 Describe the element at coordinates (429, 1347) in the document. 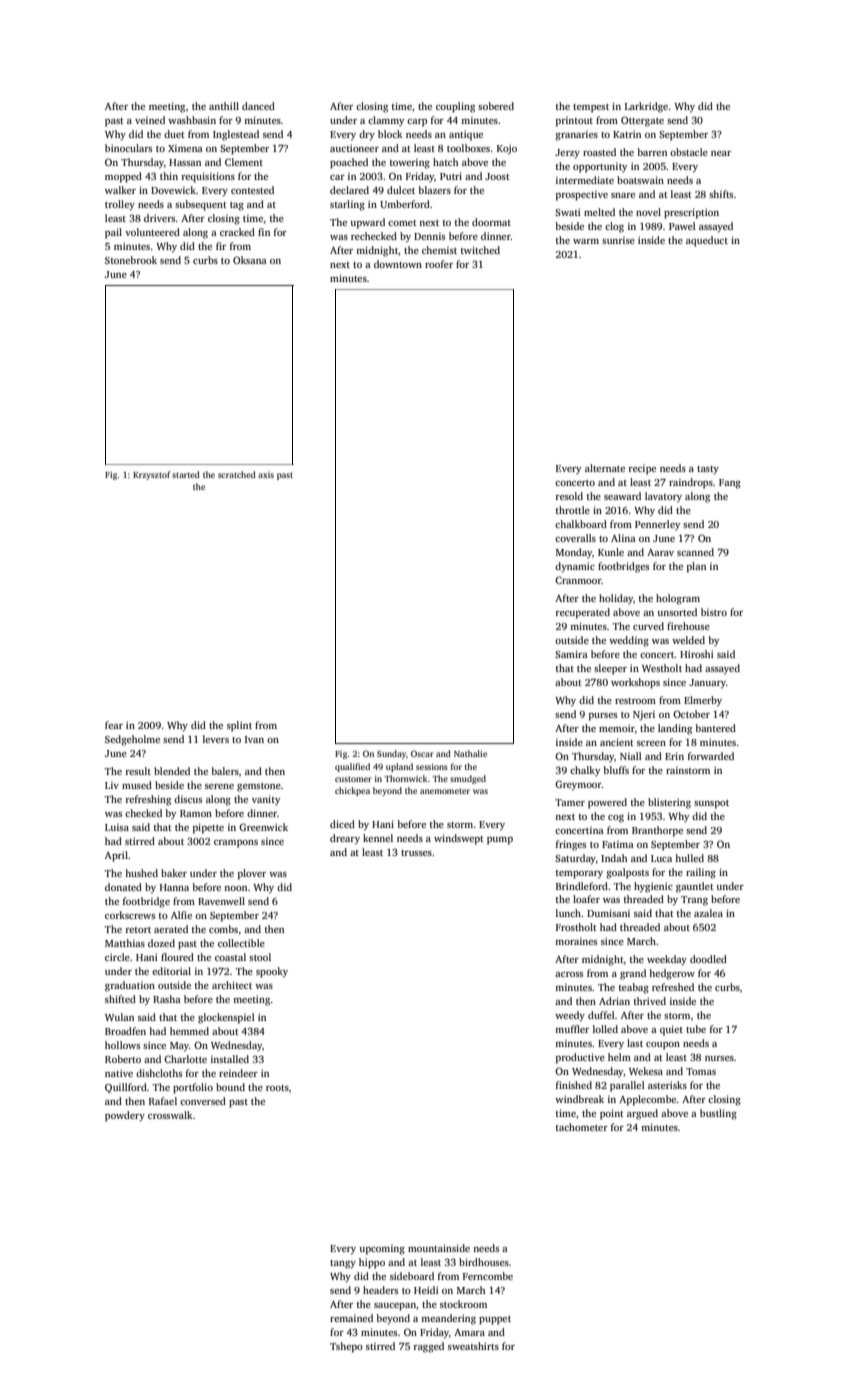

I see `ragged` at that location.
